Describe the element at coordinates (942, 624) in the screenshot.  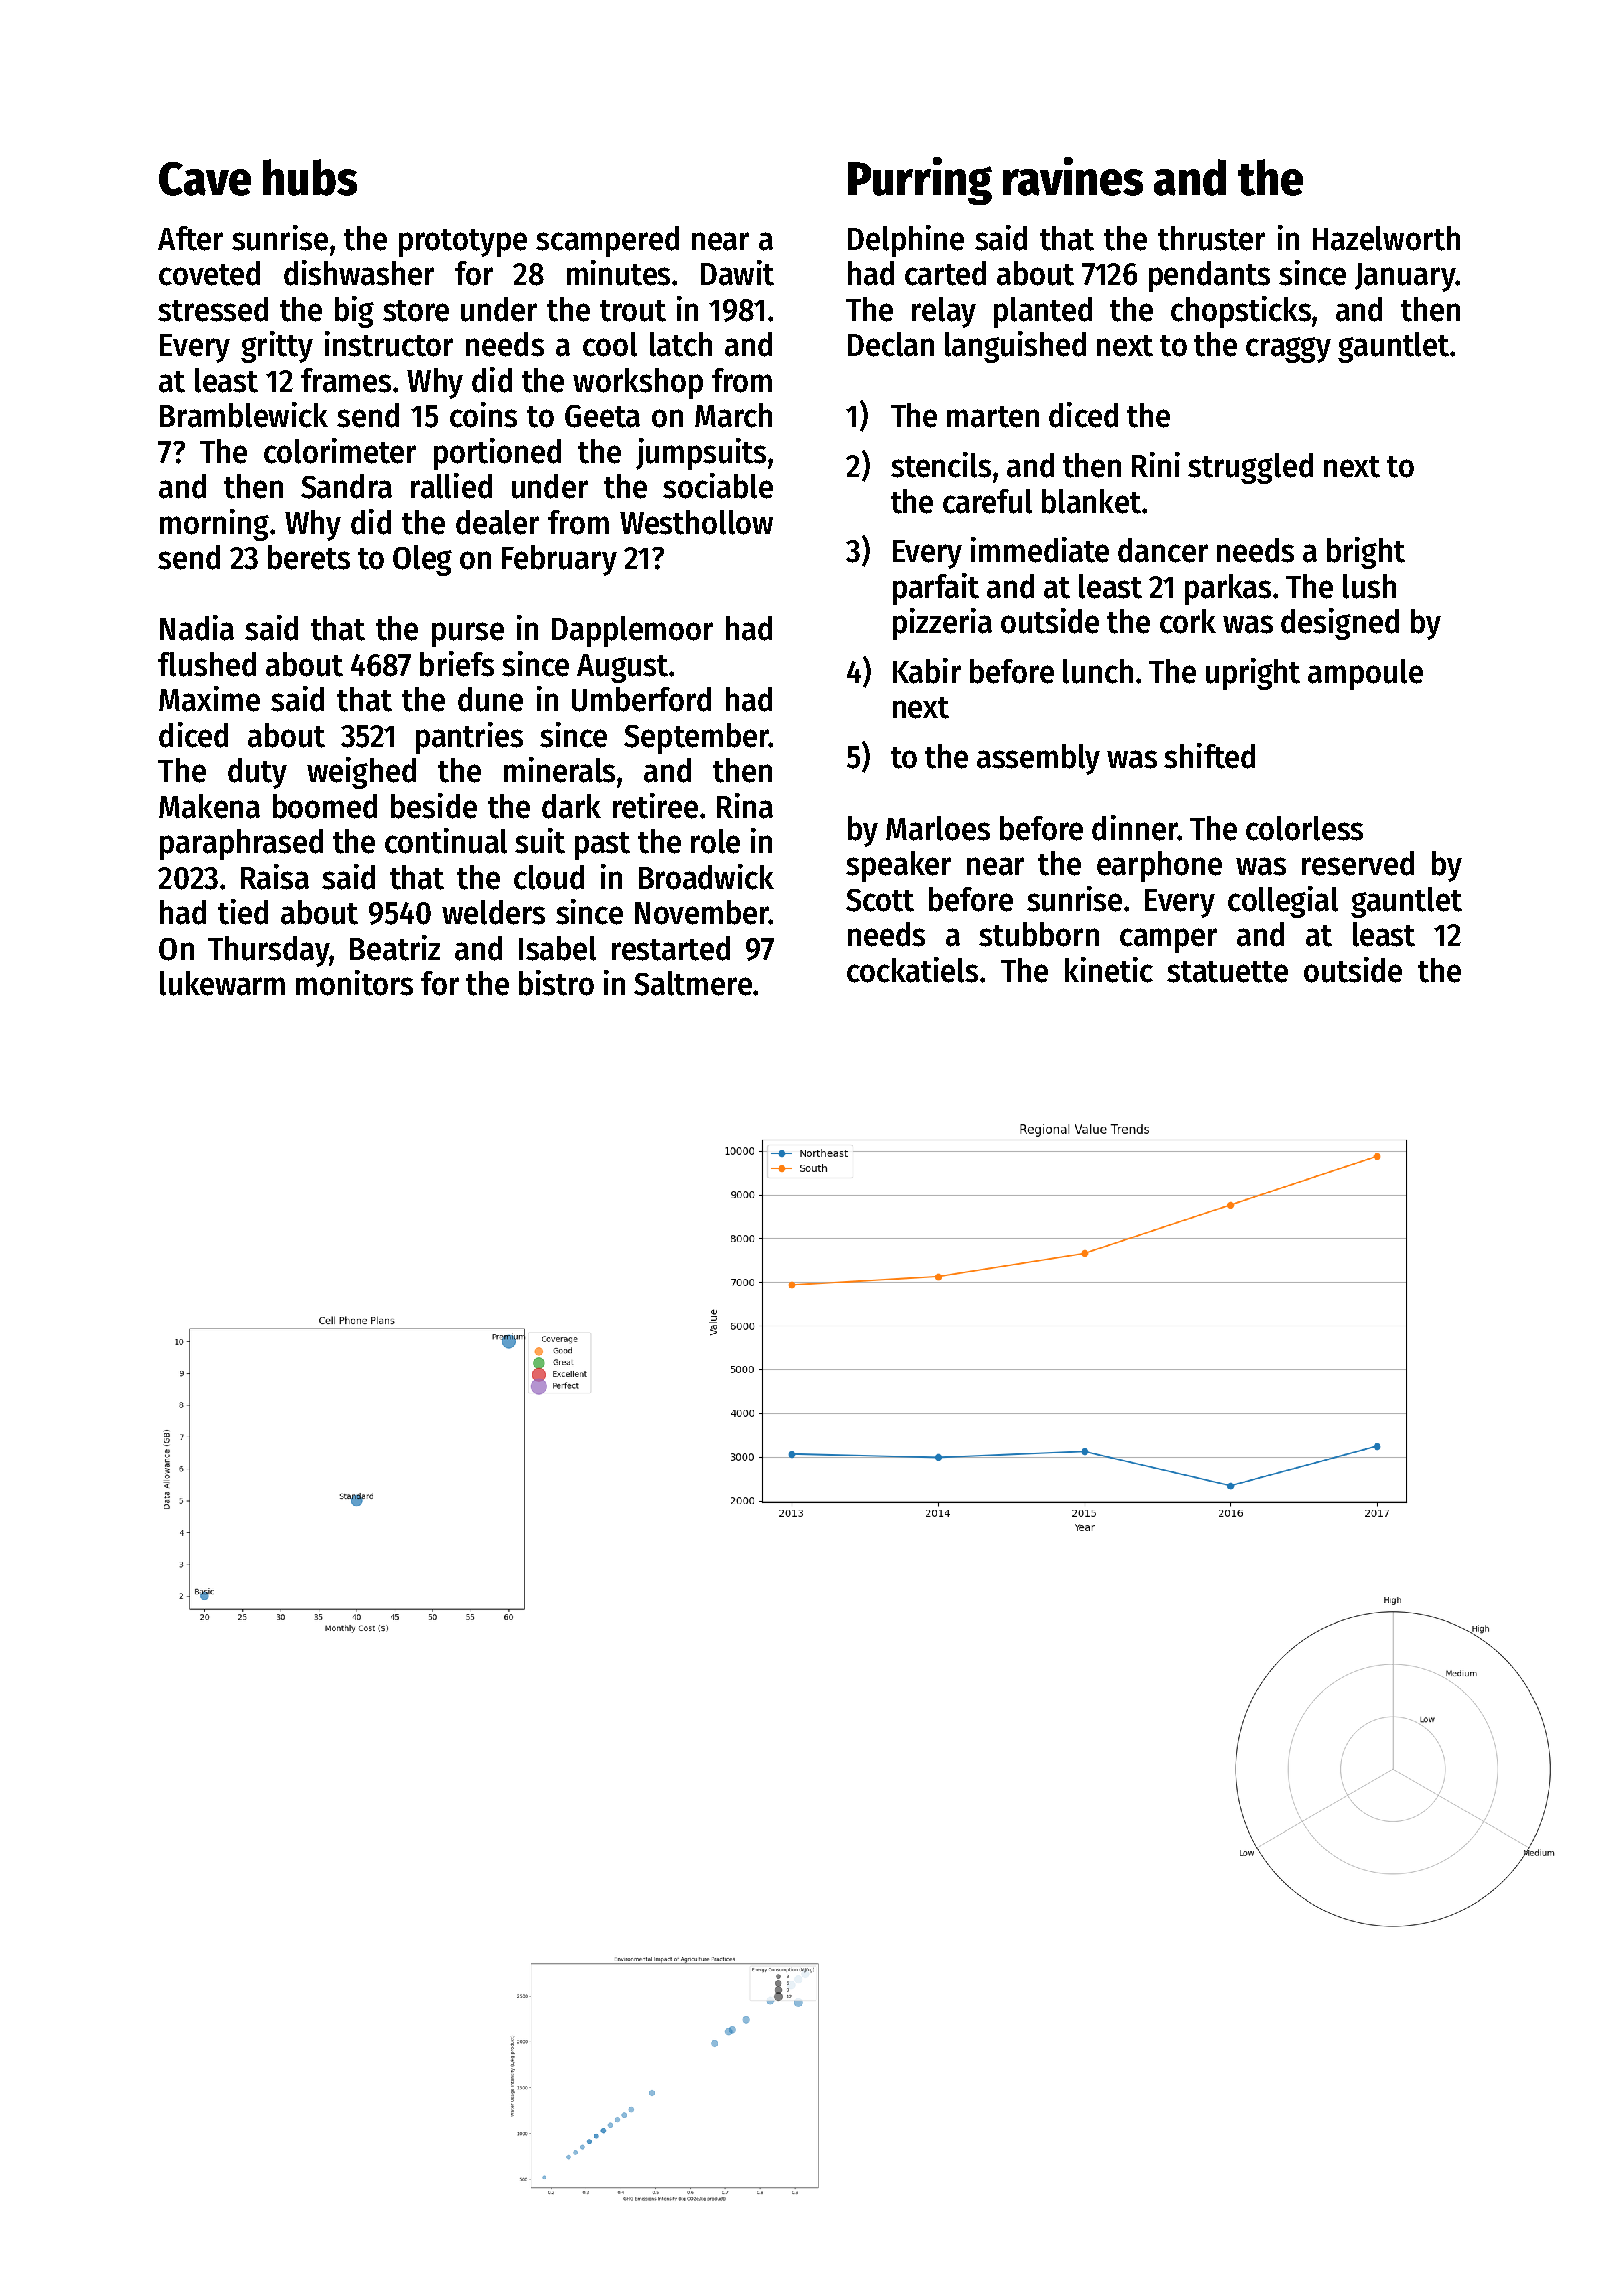
I see `pizzeria` at that location.
